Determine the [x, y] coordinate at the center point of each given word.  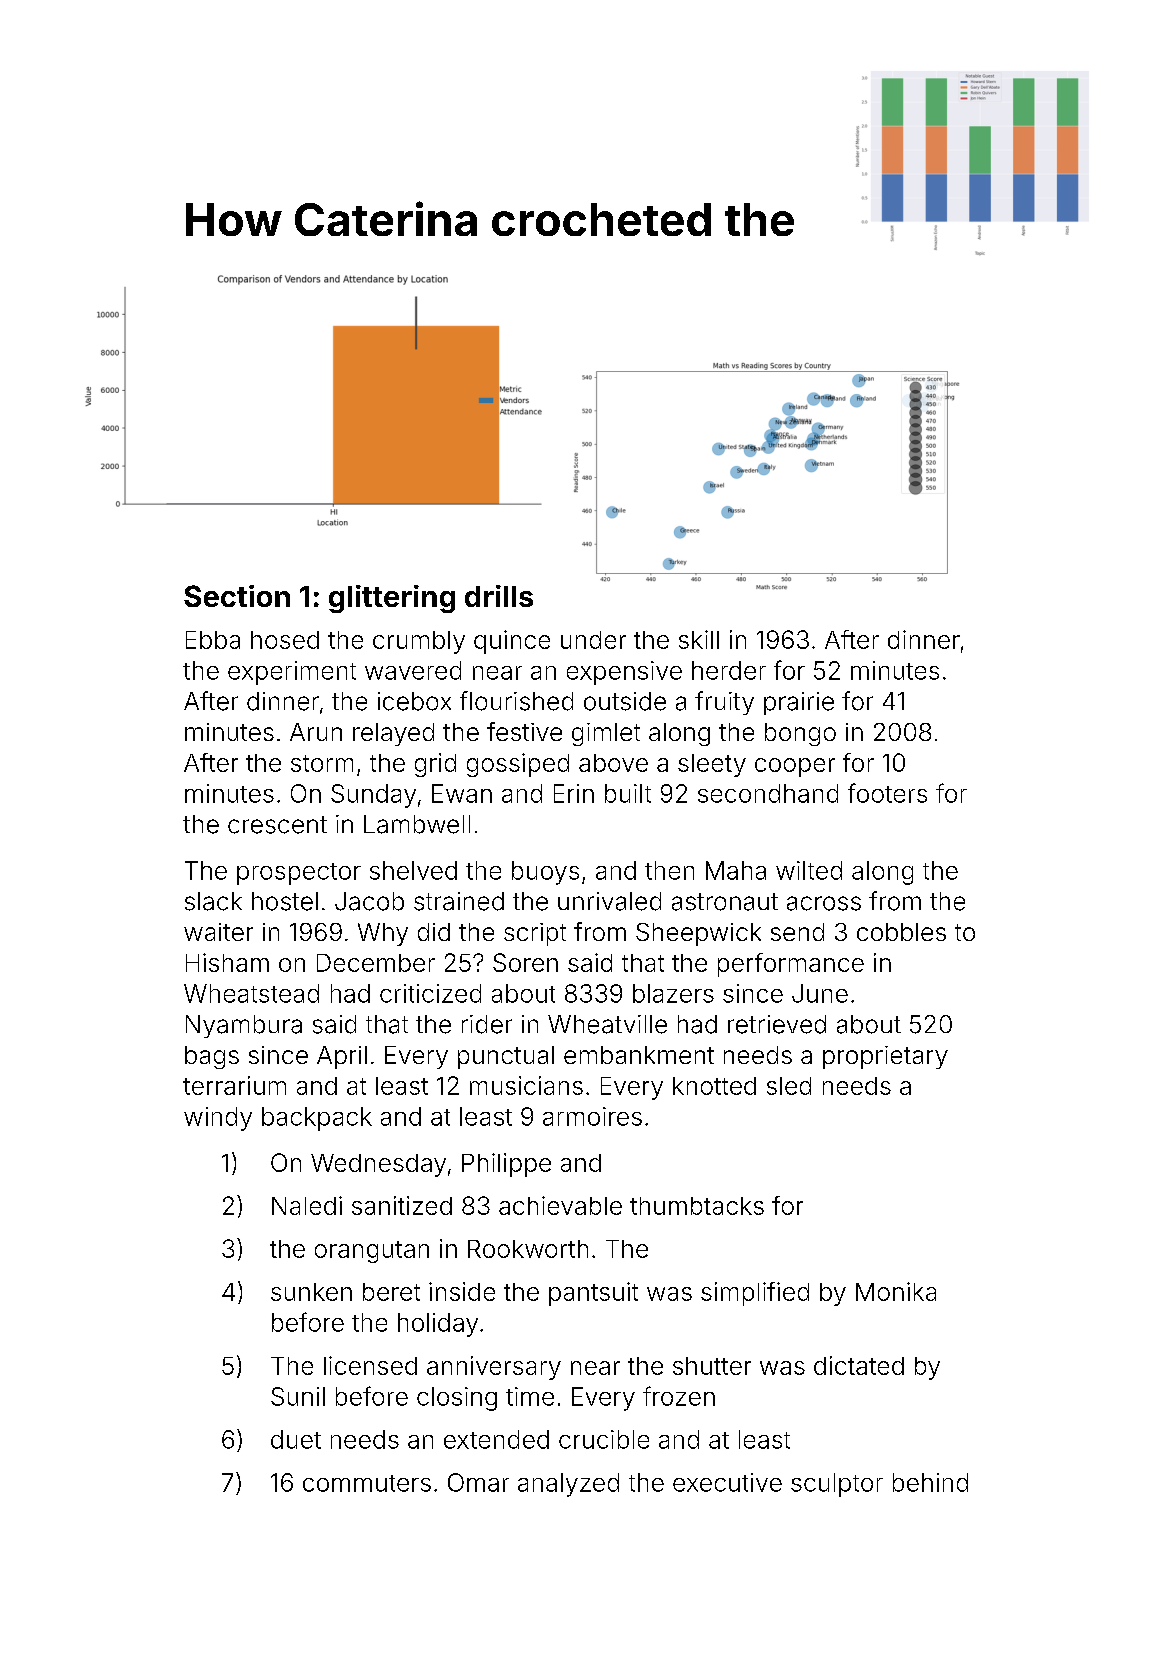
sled [789, 1086]
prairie [799, 703]
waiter [218, 932]
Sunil [298, 1396]
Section [237, 596]
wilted [809, 870]
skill [699, 639]
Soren [525, 962]
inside [462, 1291]
